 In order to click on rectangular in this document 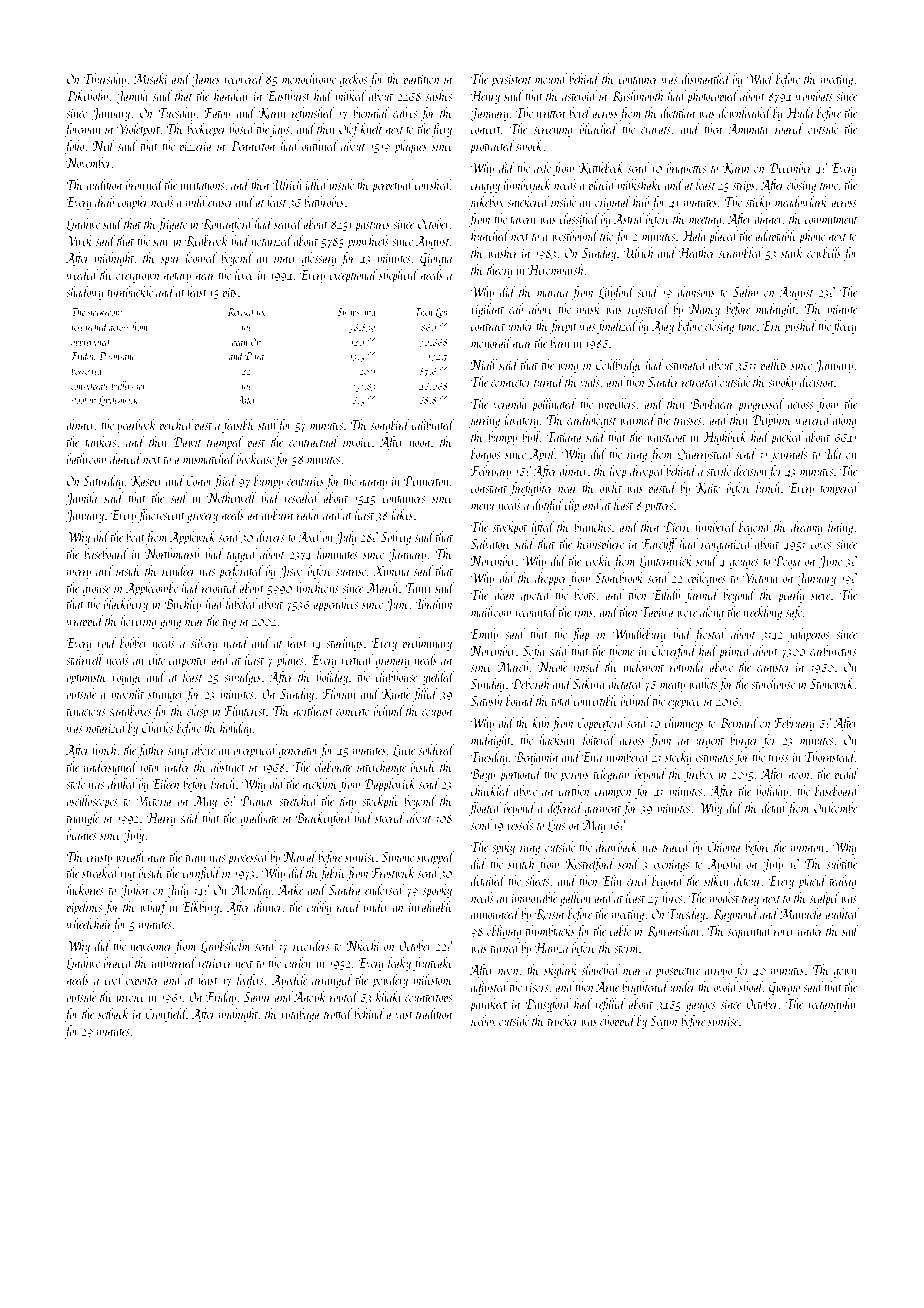, I will do `click(833, 1005)`.
